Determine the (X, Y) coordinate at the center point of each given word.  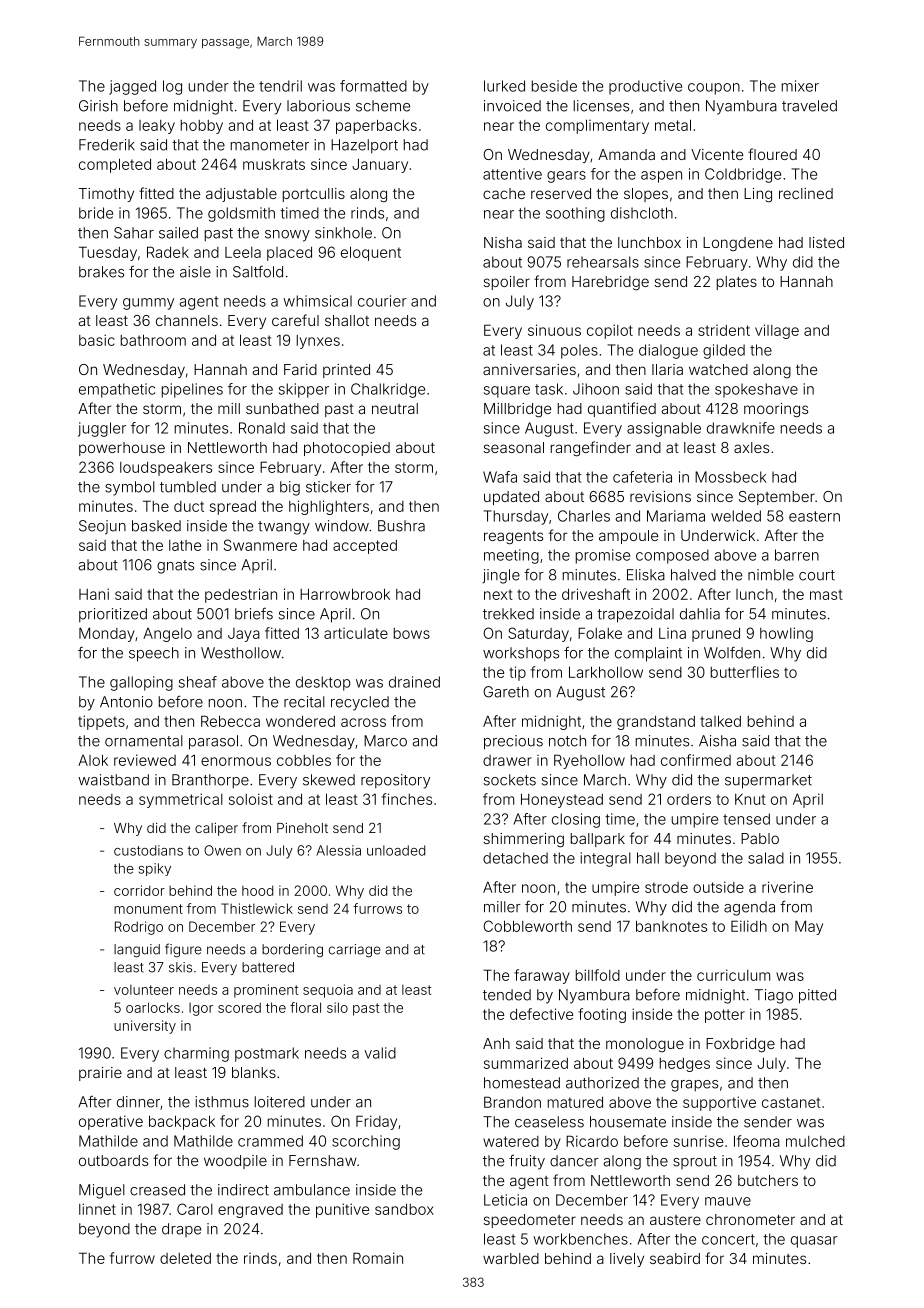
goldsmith (241, 214)
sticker (328, 487)
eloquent (371, 253)
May (809, 927)
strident (724, 330)
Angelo (167, 635)
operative (111, 1122)
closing (576, 820)
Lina (672, 633)
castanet (791, 1102)
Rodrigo (139, 928)
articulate (356, 633)
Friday (376, 1122)
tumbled (188, 487)
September (777, 498)
